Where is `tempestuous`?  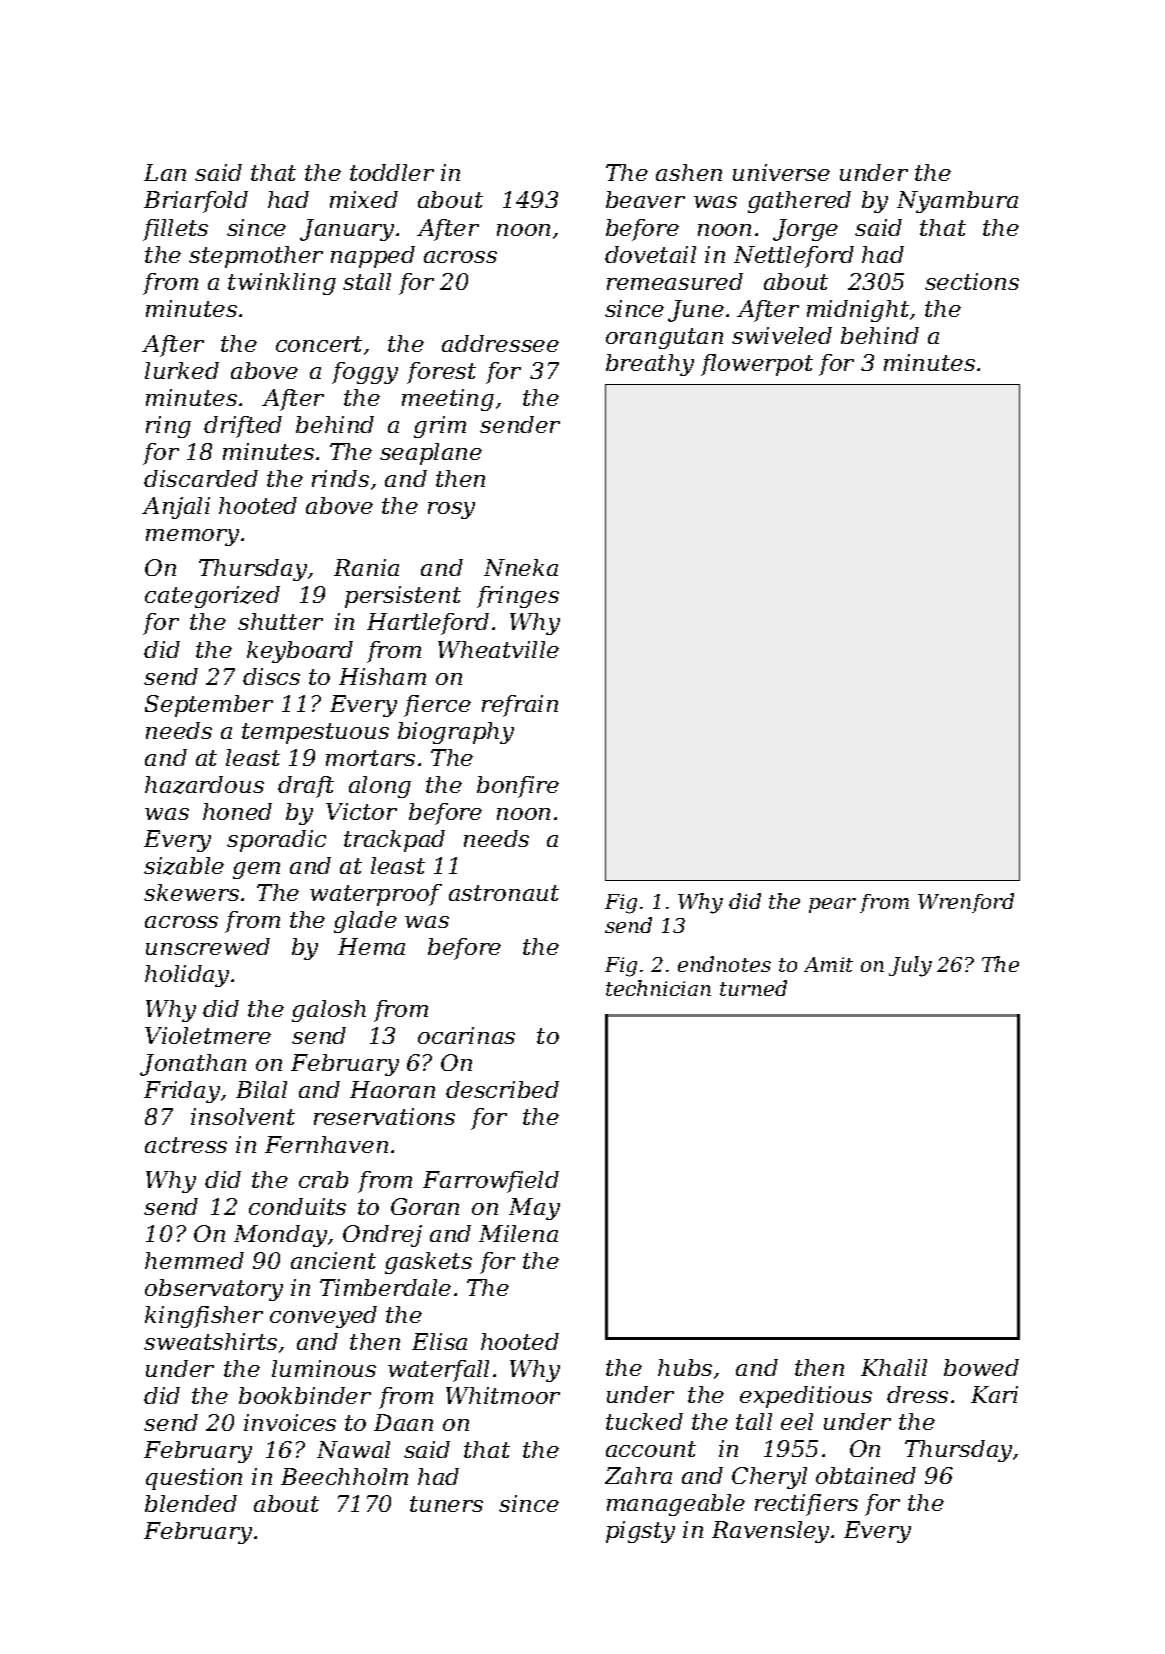
tempestuous is located at coordinates (315, 733).
